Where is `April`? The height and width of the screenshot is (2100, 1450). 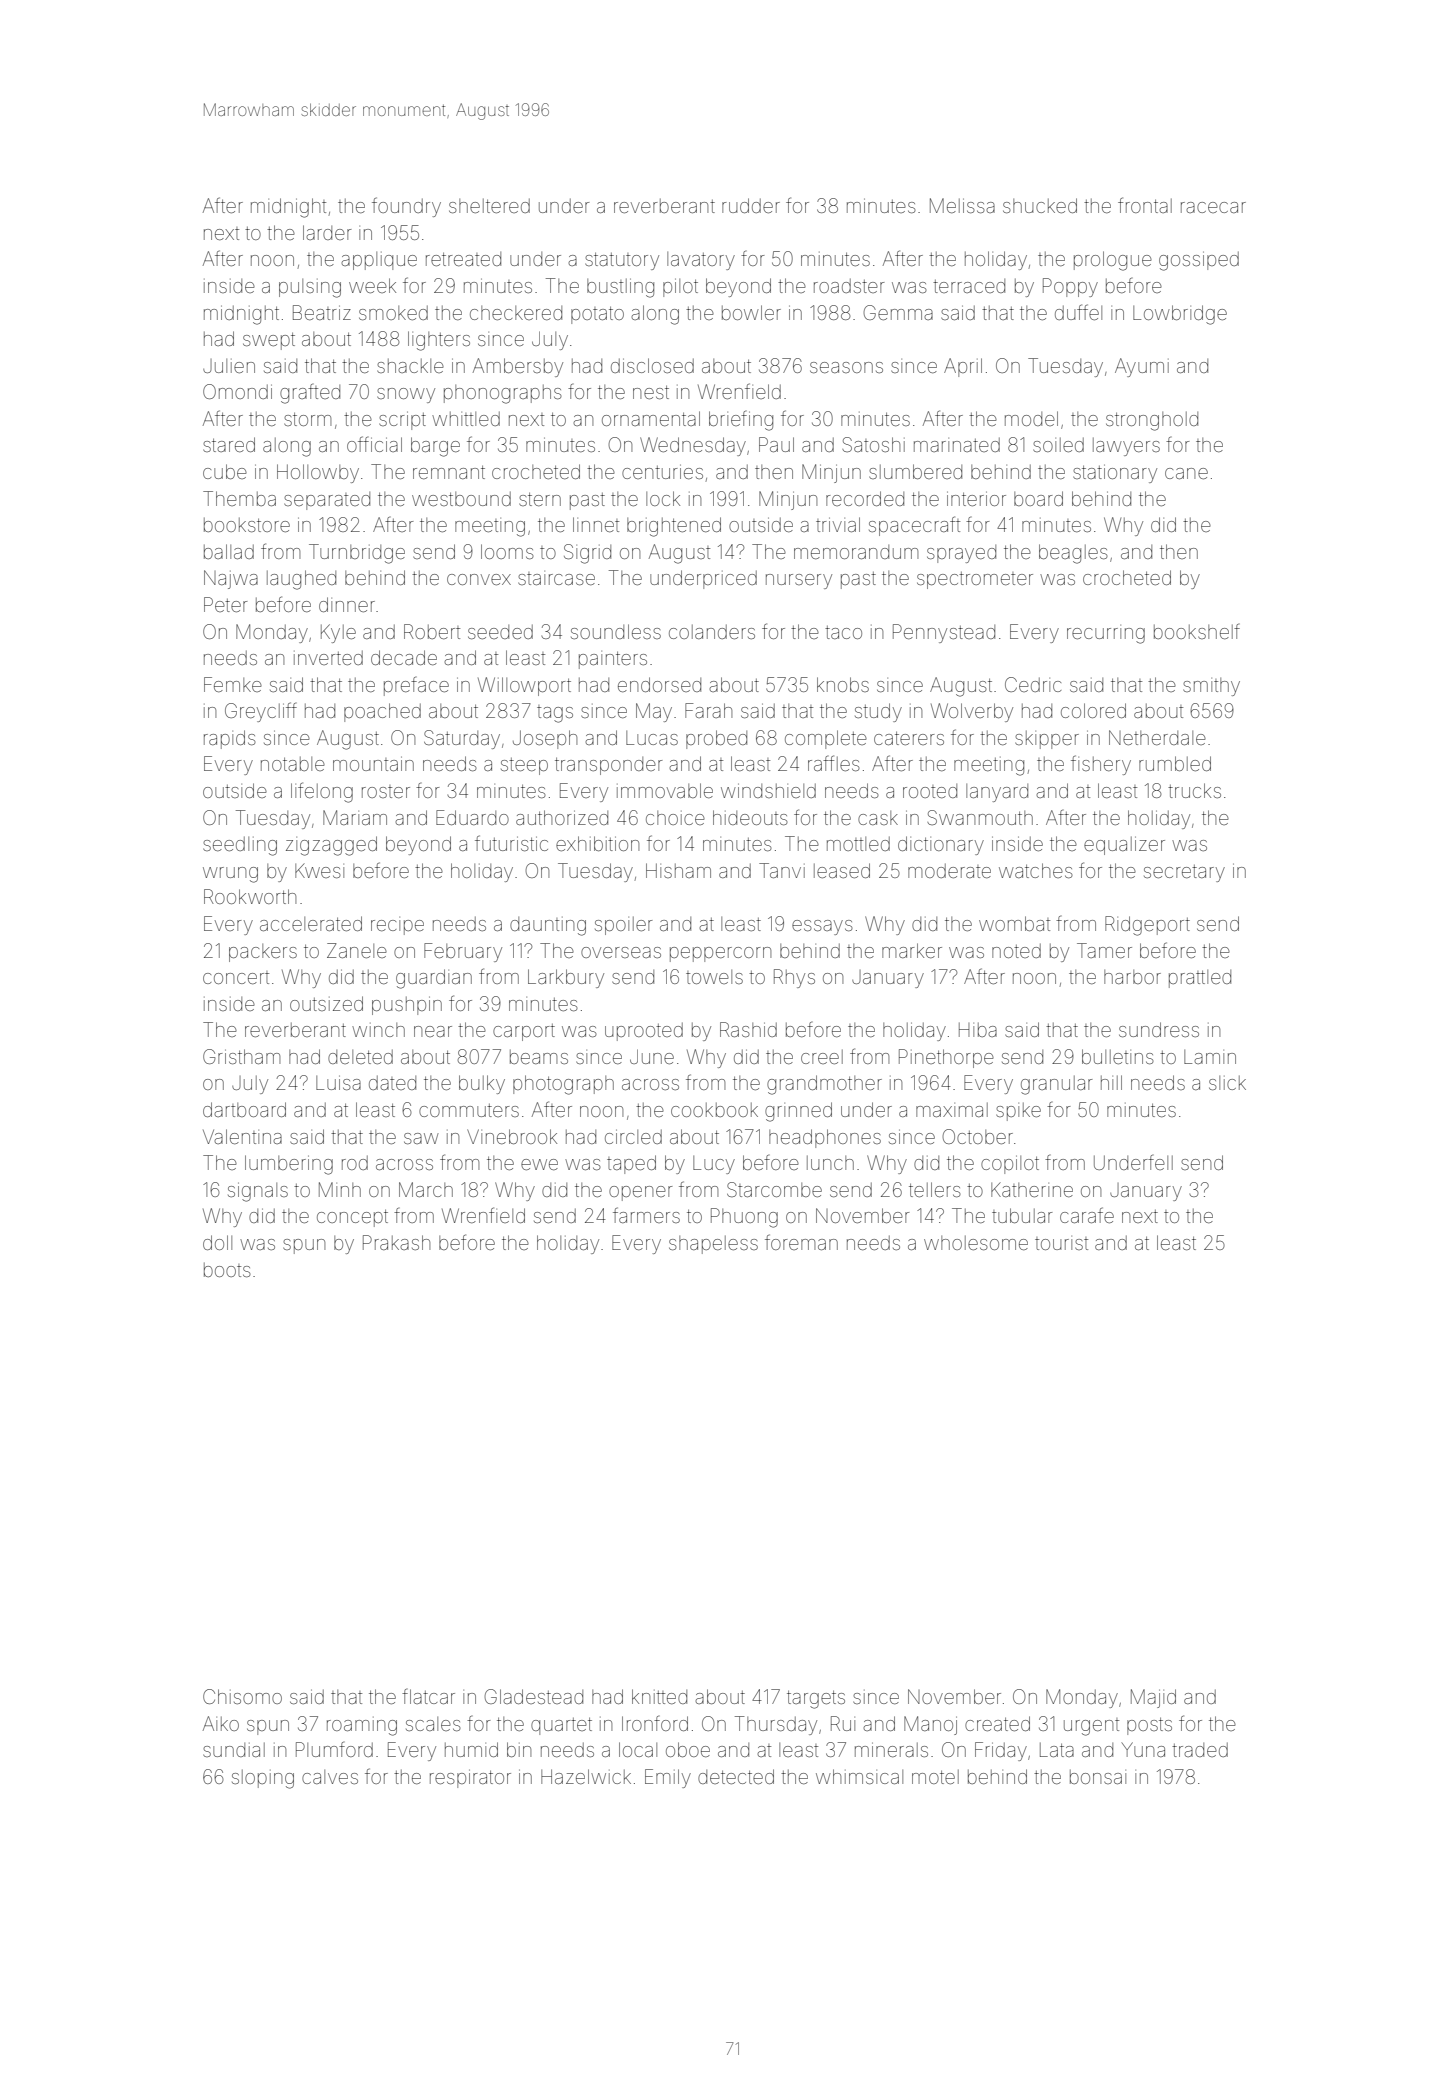
April is located at coordinates (963, 367).
